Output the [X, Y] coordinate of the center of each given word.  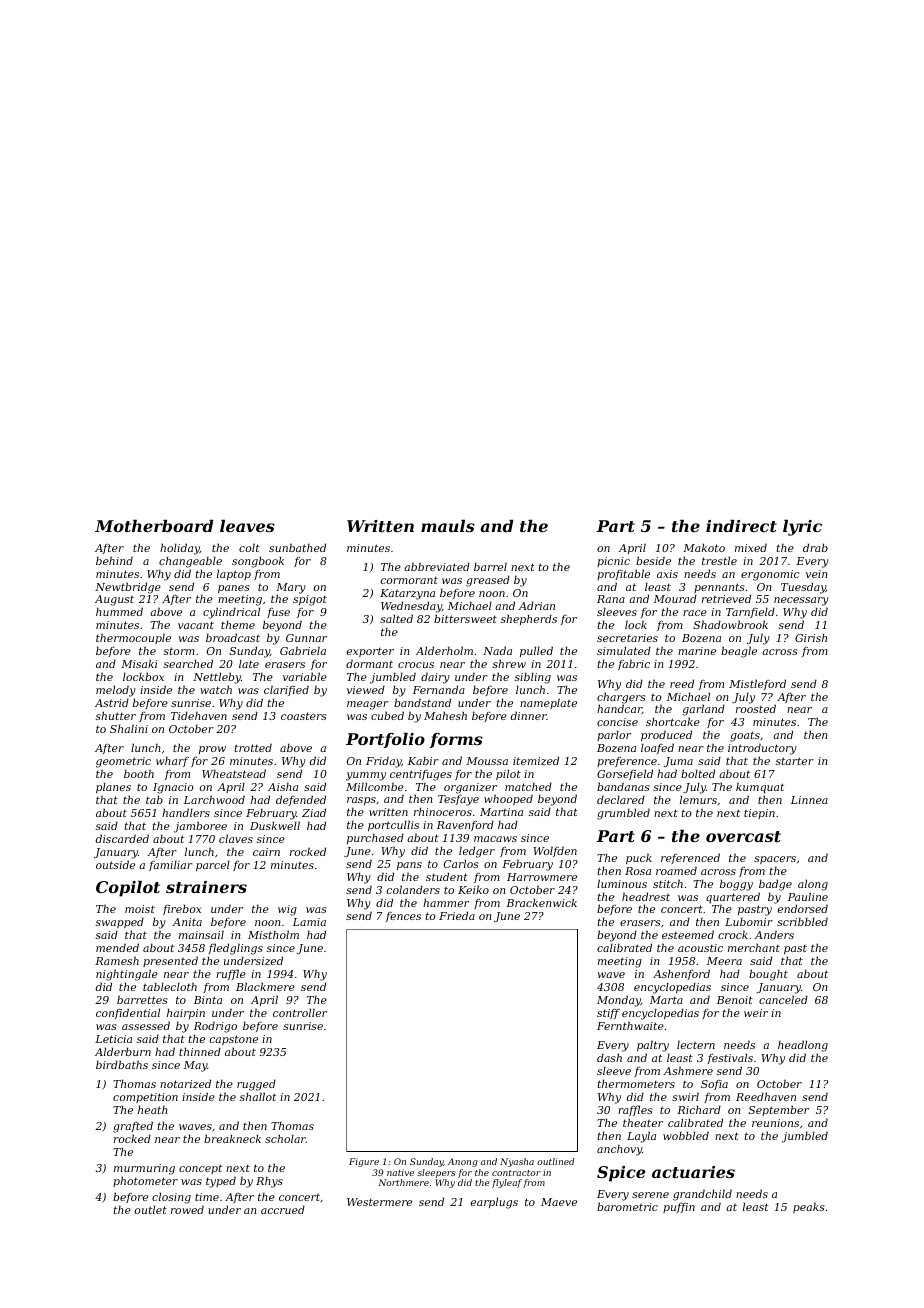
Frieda [457, 915]
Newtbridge [128, 588]
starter [795, 761]
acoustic [700, 948]
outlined [556, 1161]
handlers [186, 812]
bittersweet [465, 618]
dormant [369, 663]
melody [116, 691]
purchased [375, 838]
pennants [719, 589]
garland [703, 711]
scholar [285, 1138]
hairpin [186, 1013]
